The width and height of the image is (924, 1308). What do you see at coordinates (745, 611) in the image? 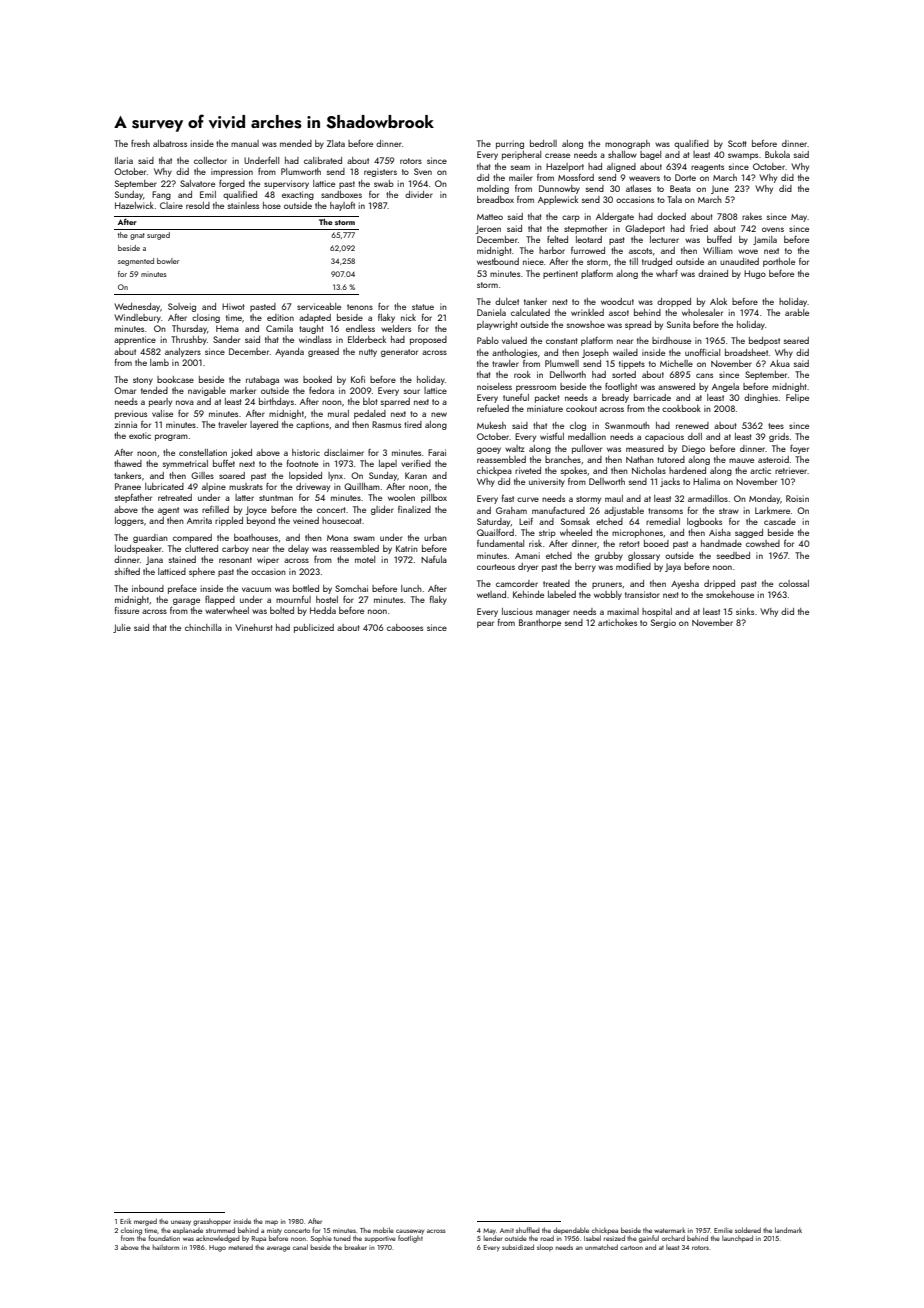
I see `sinks` at bounding box center [745, 611].
